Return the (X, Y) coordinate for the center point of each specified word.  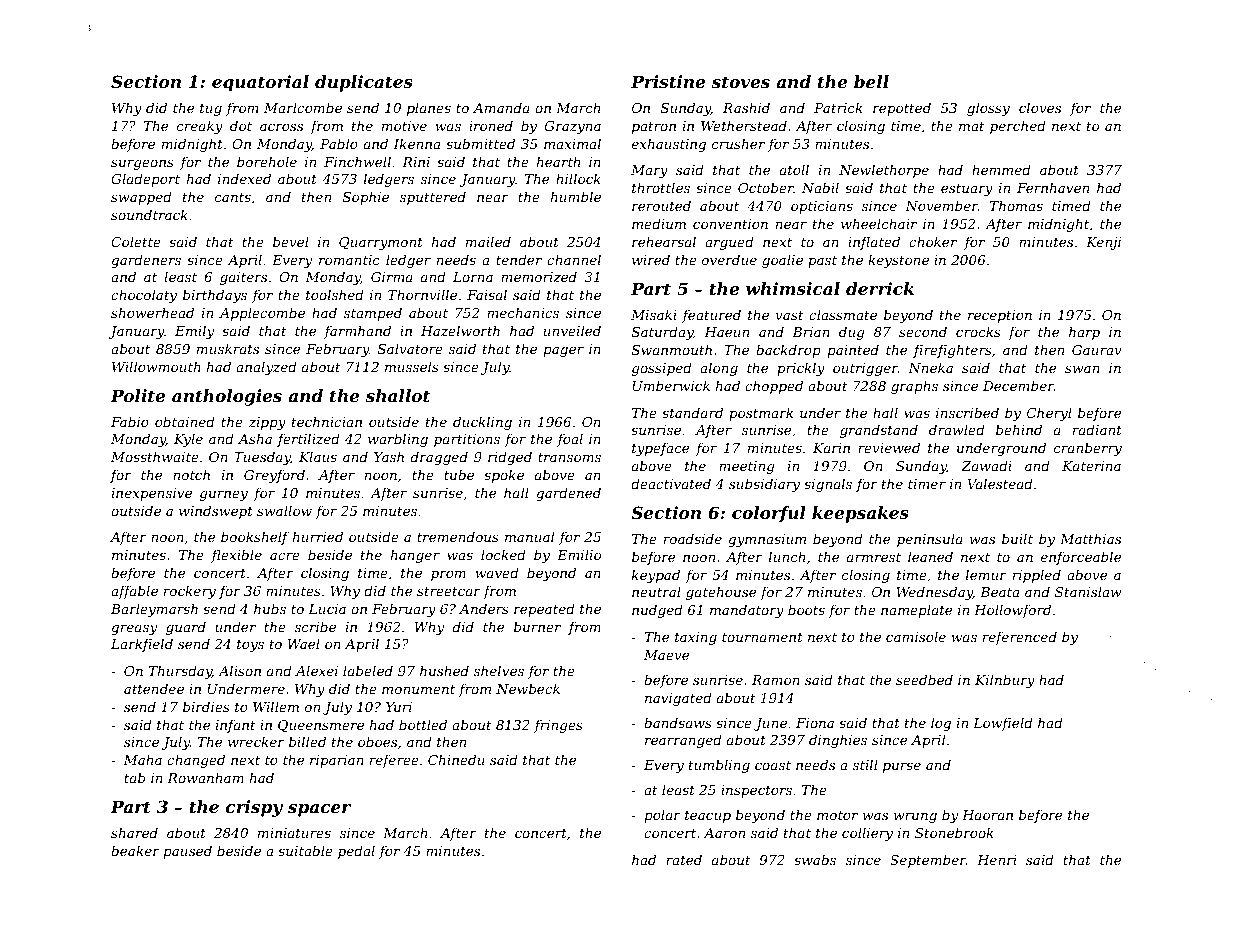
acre (285, 556)
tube (459, 474)
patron (654, 128)
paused (187, 852)
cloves (1040, 107)
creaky (200, 127)
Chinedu (456, 759)
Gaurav (1097, 350)
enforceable (1081, 558)
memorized (539, 277)
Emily (194, 332)
